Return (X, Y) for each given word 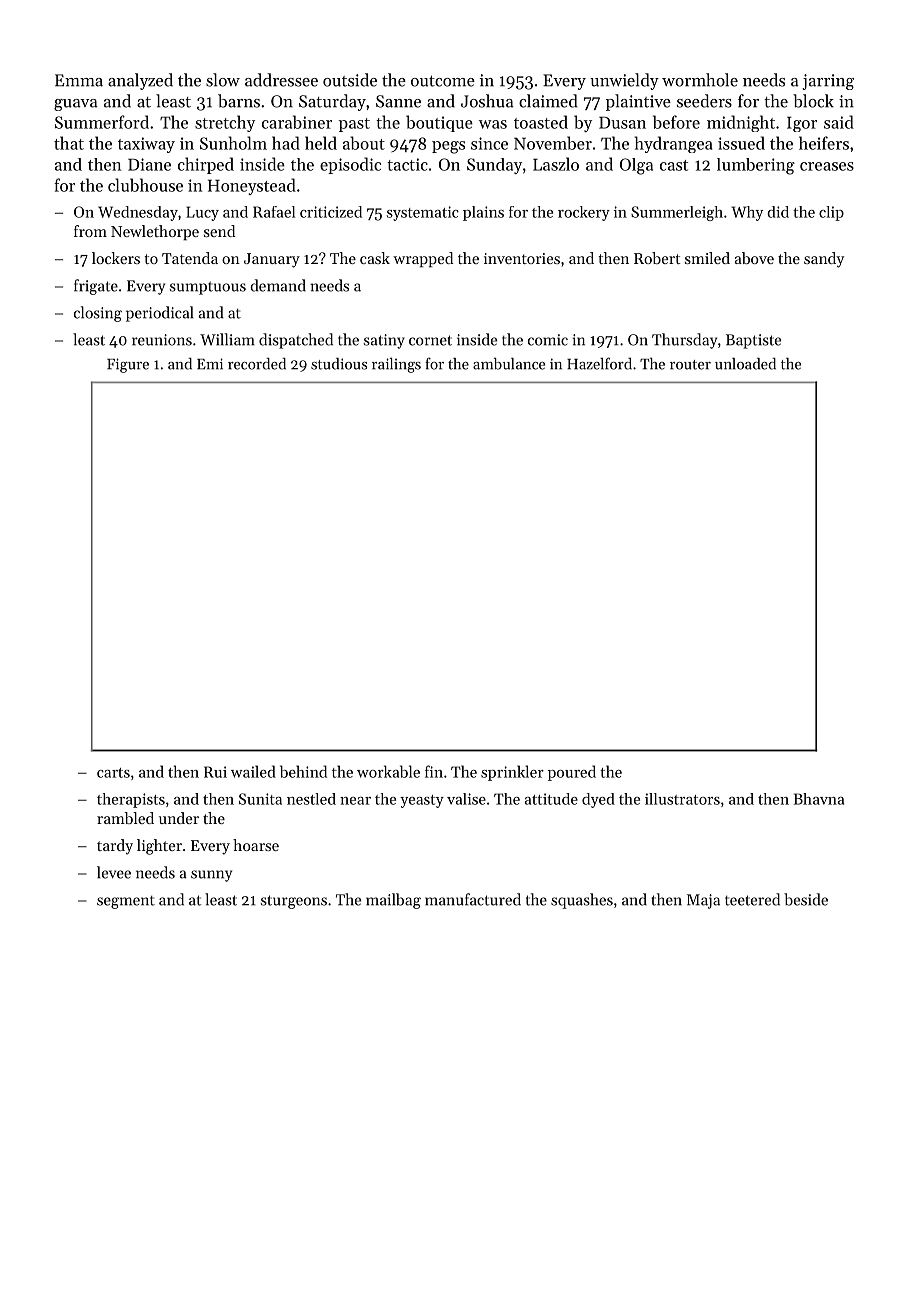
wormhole (700, 80)
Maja (703, 901)
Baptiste (753, 341)
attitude (551, 799)
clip (831, 213)
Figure (128, 365)
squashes (582, 901)
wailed (253, 771)
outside (350, 80)
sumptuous (208, 288)
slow (223, 80)
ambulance (509, 364)
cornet (430, 340)
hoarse (256, 845)
